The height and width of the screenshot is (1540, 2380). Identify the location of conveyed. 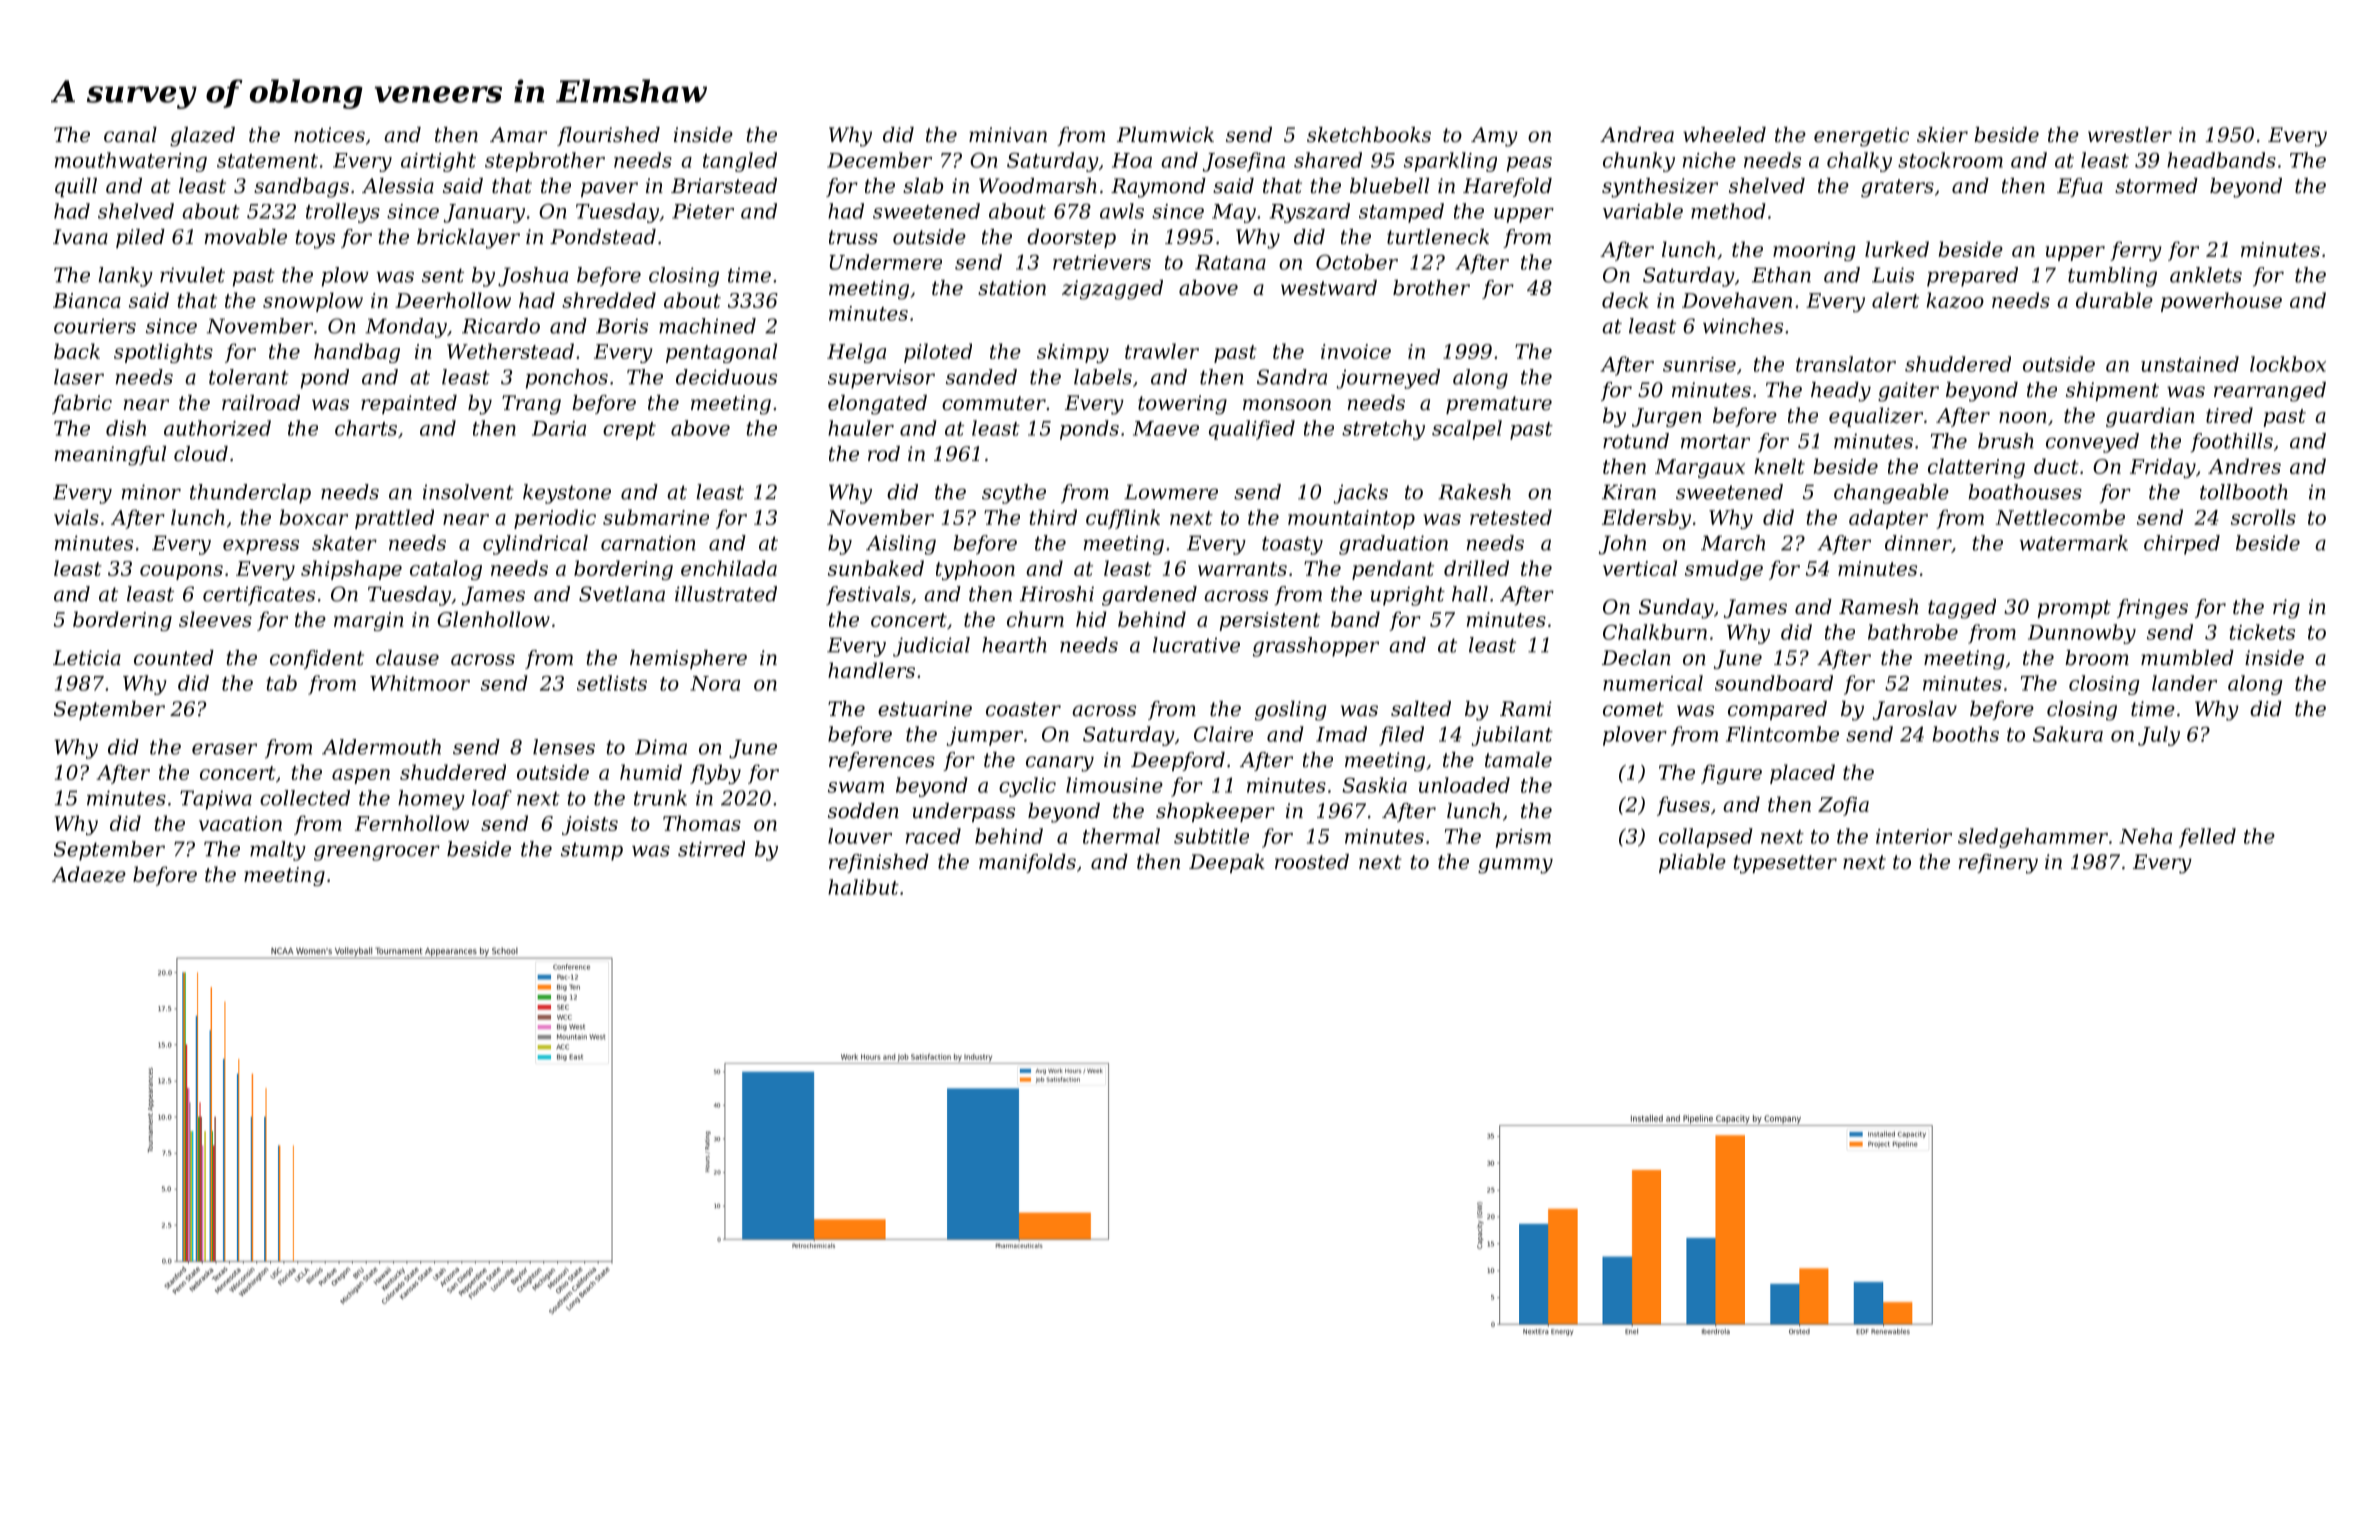
(2092, 443).
